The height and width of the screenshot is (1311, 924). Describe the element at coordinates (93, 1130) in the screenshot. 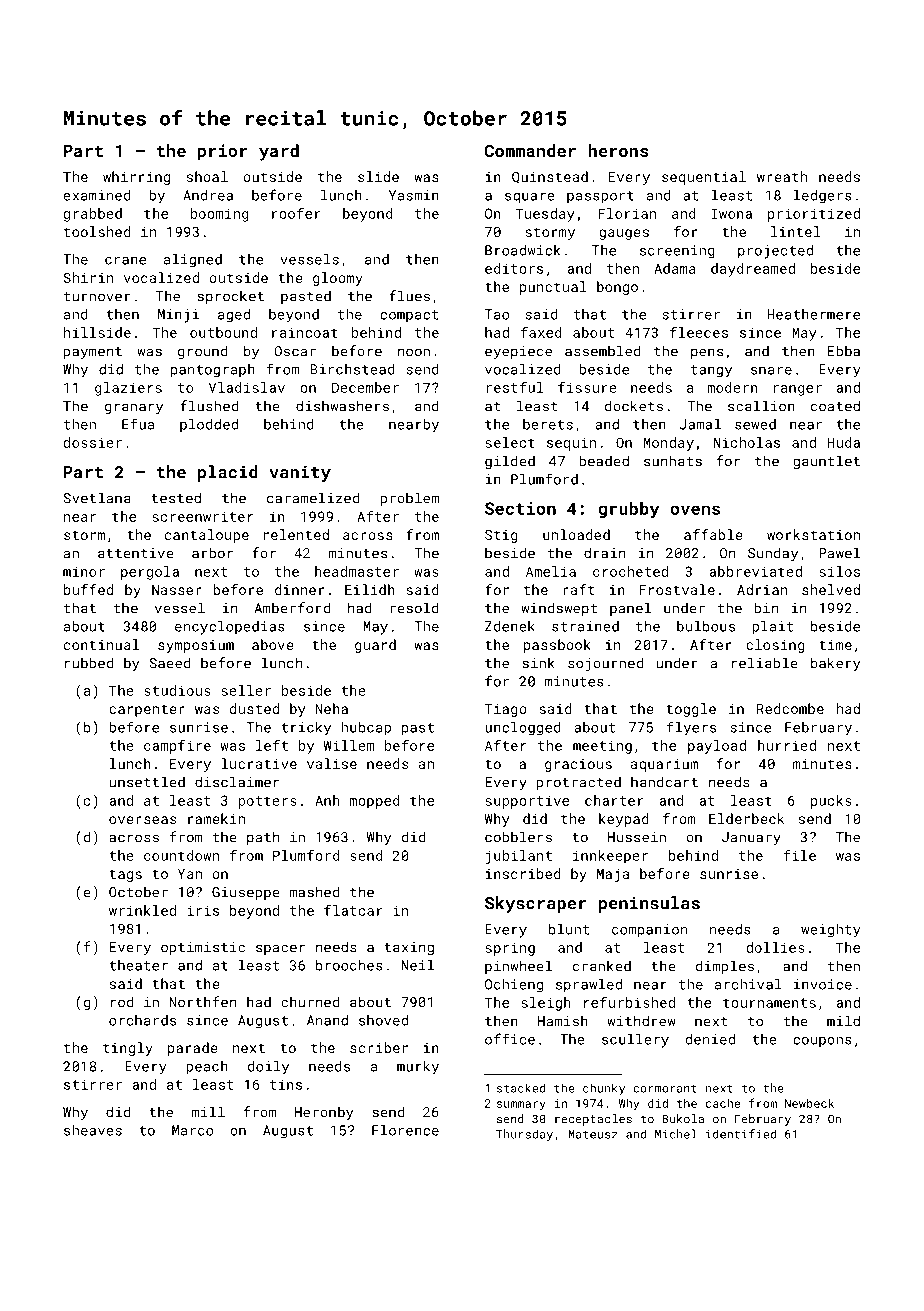

I see `sheaves` at that location.
